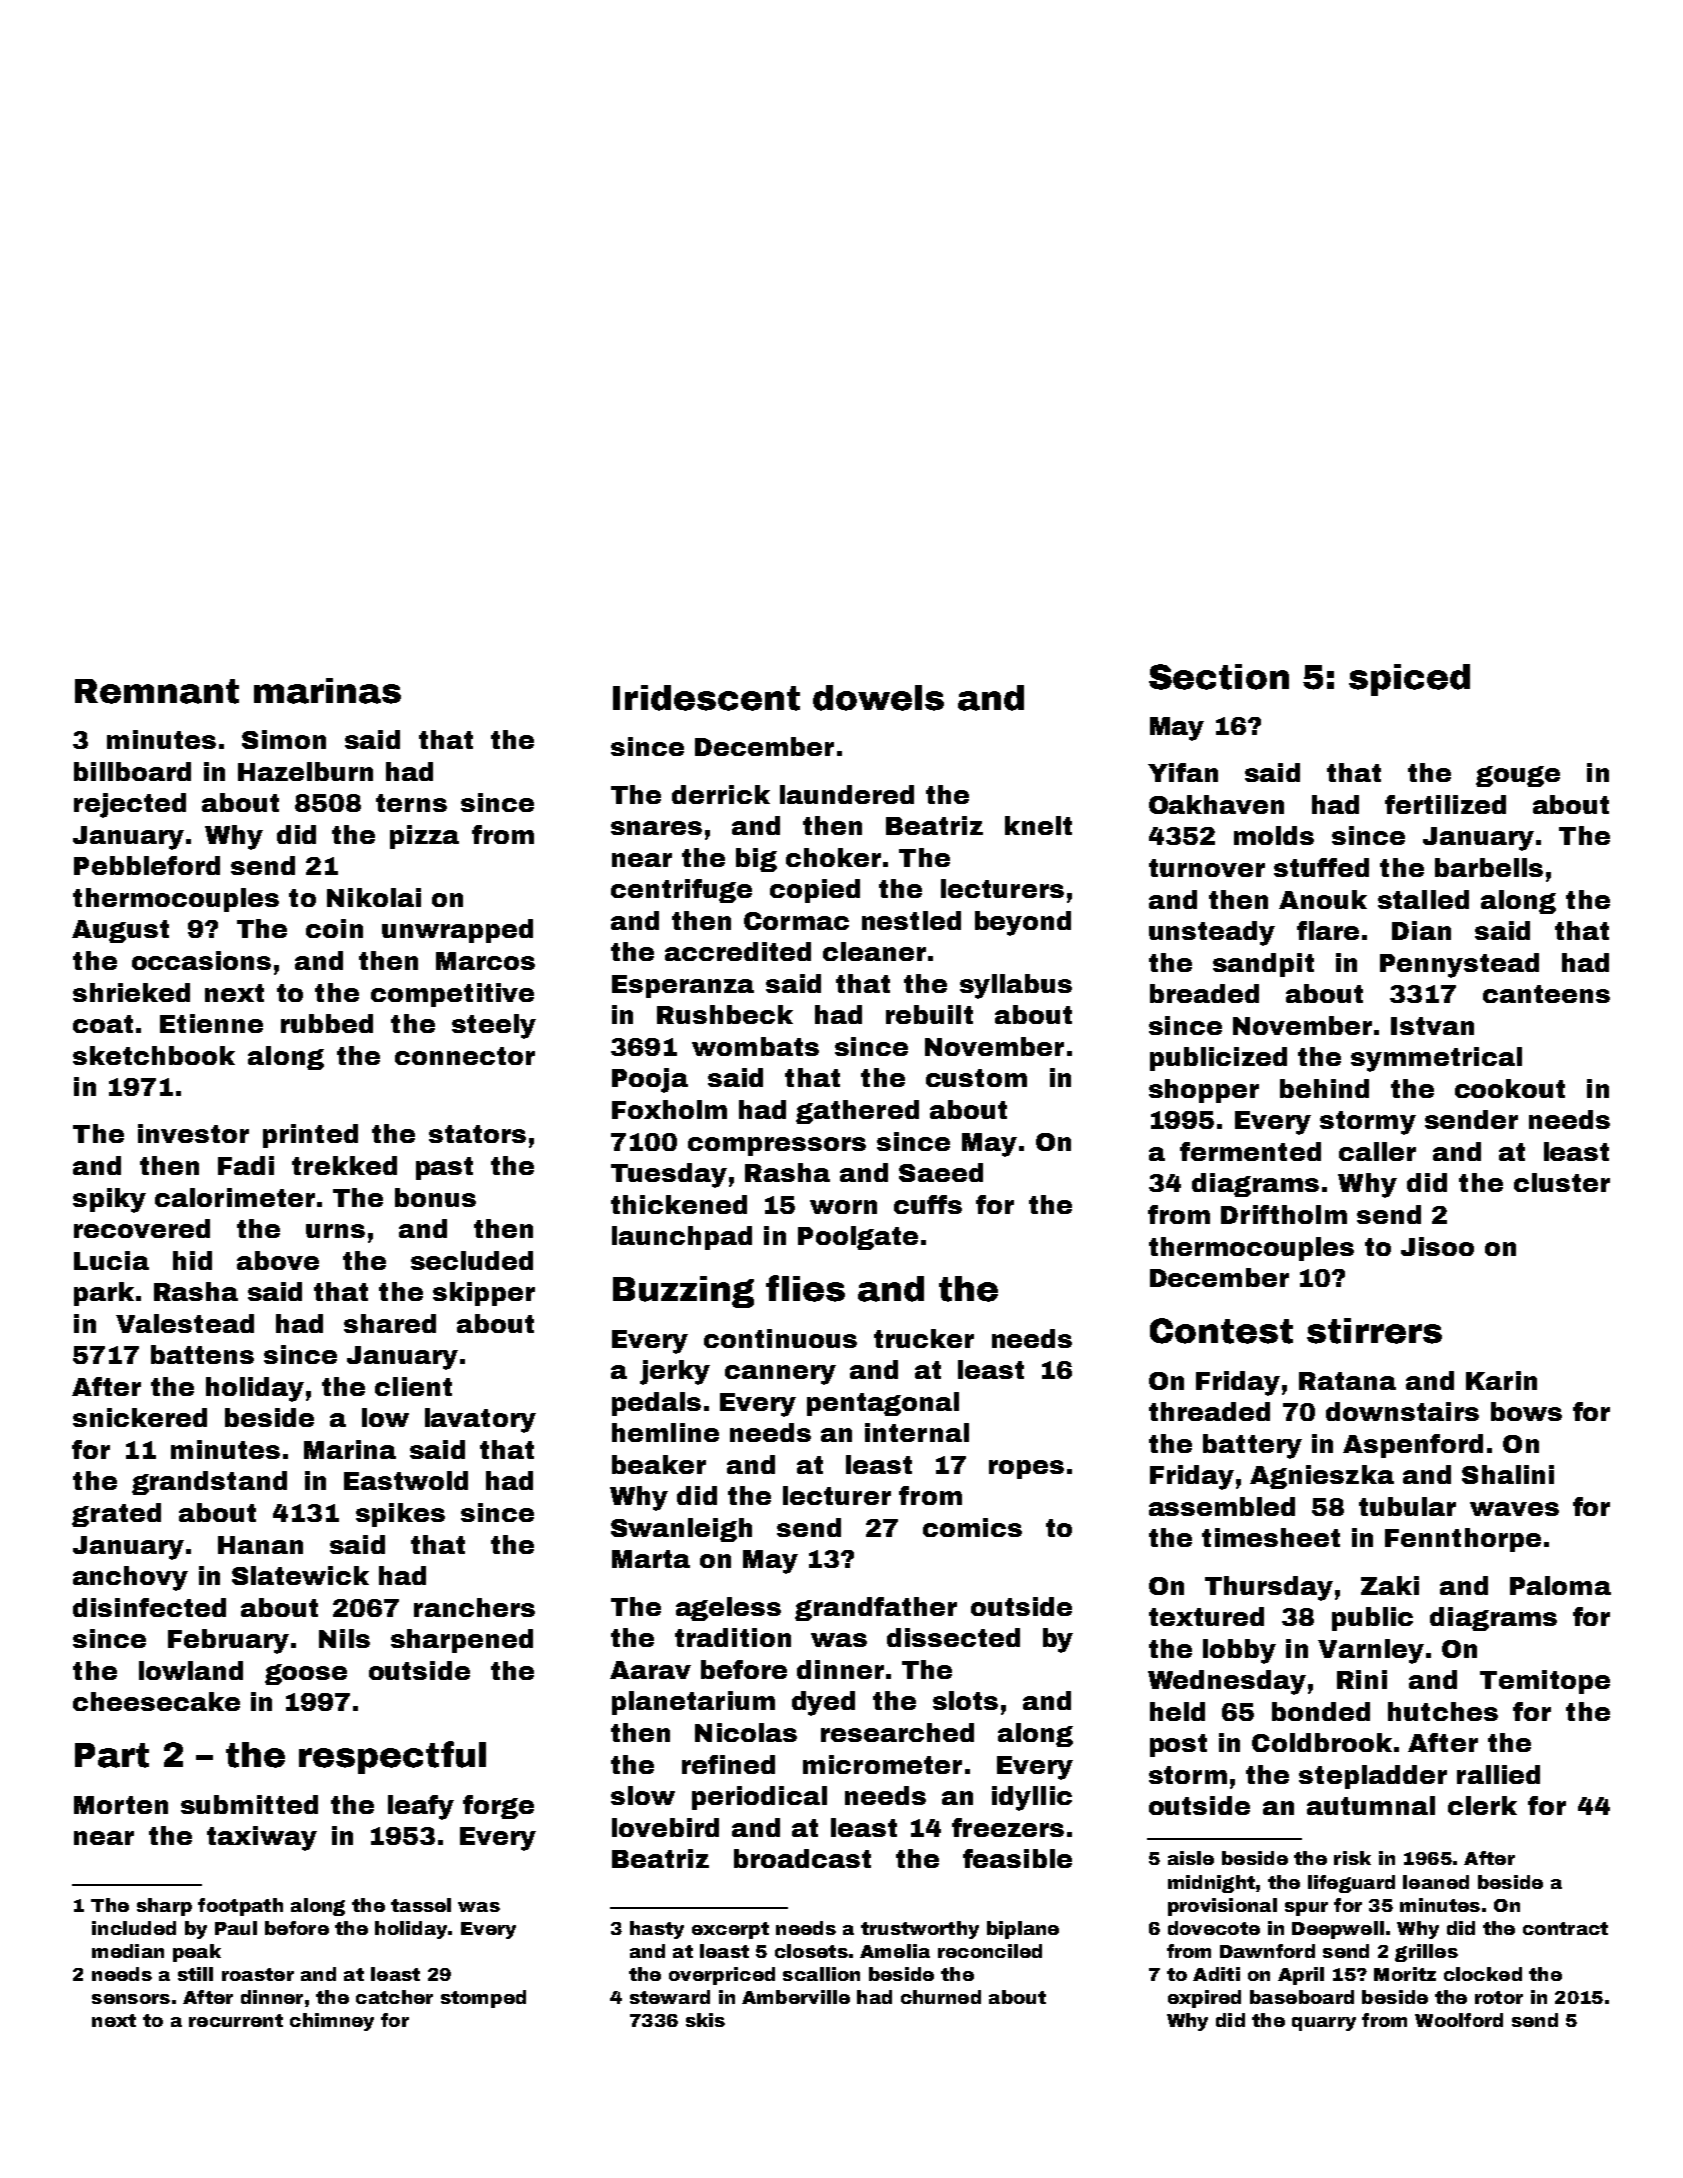 This image has width=1683, height=2178. What do you see at coordinates (843, 1207) in the image?
I see `worn` at bounding box center [843, 1207].
